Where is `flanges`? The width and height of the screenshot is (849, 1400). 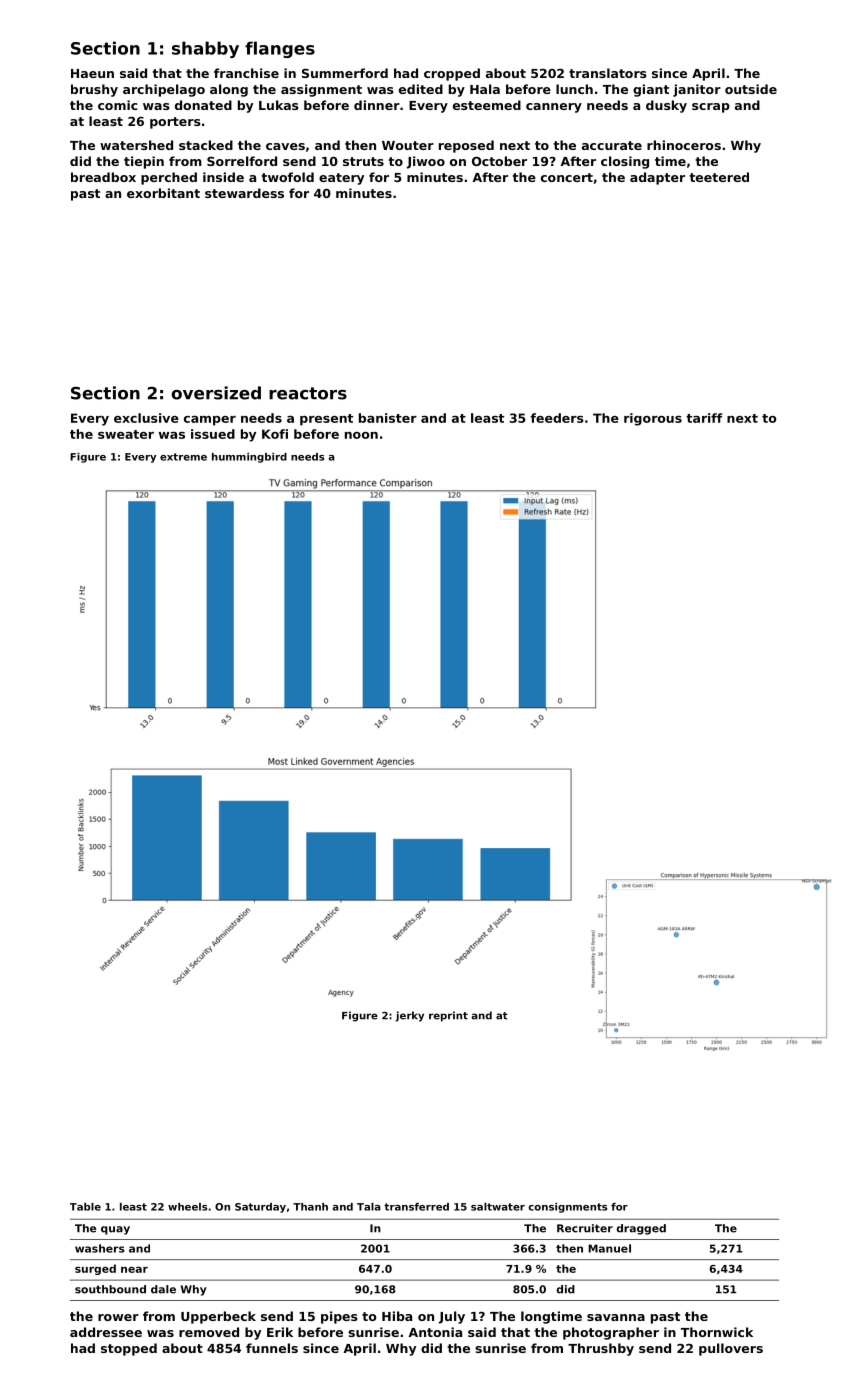 flanges is located at coordinates (280, 49).
